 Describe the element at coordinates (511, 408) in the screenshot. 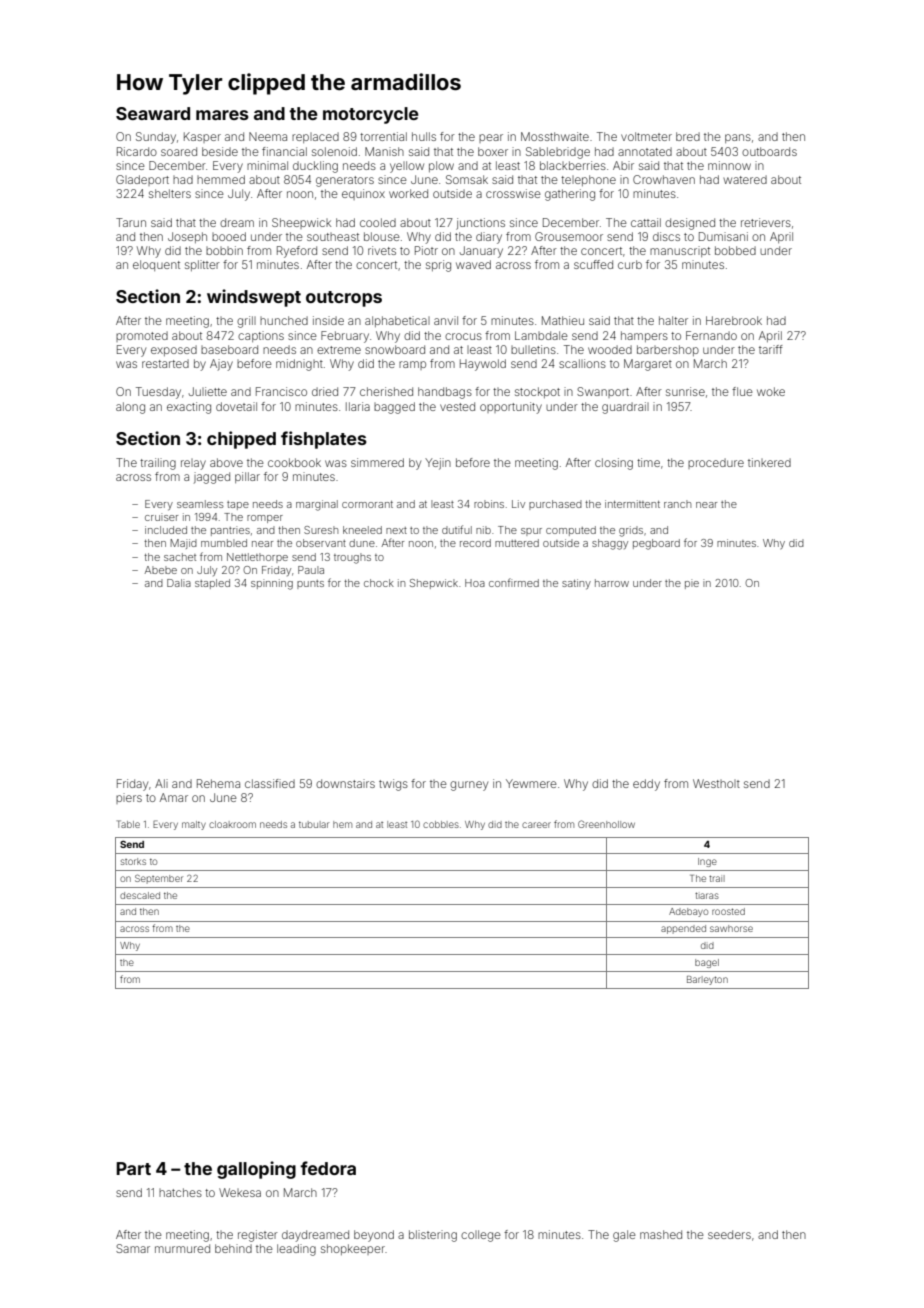

I see `opportunity` at that location.
